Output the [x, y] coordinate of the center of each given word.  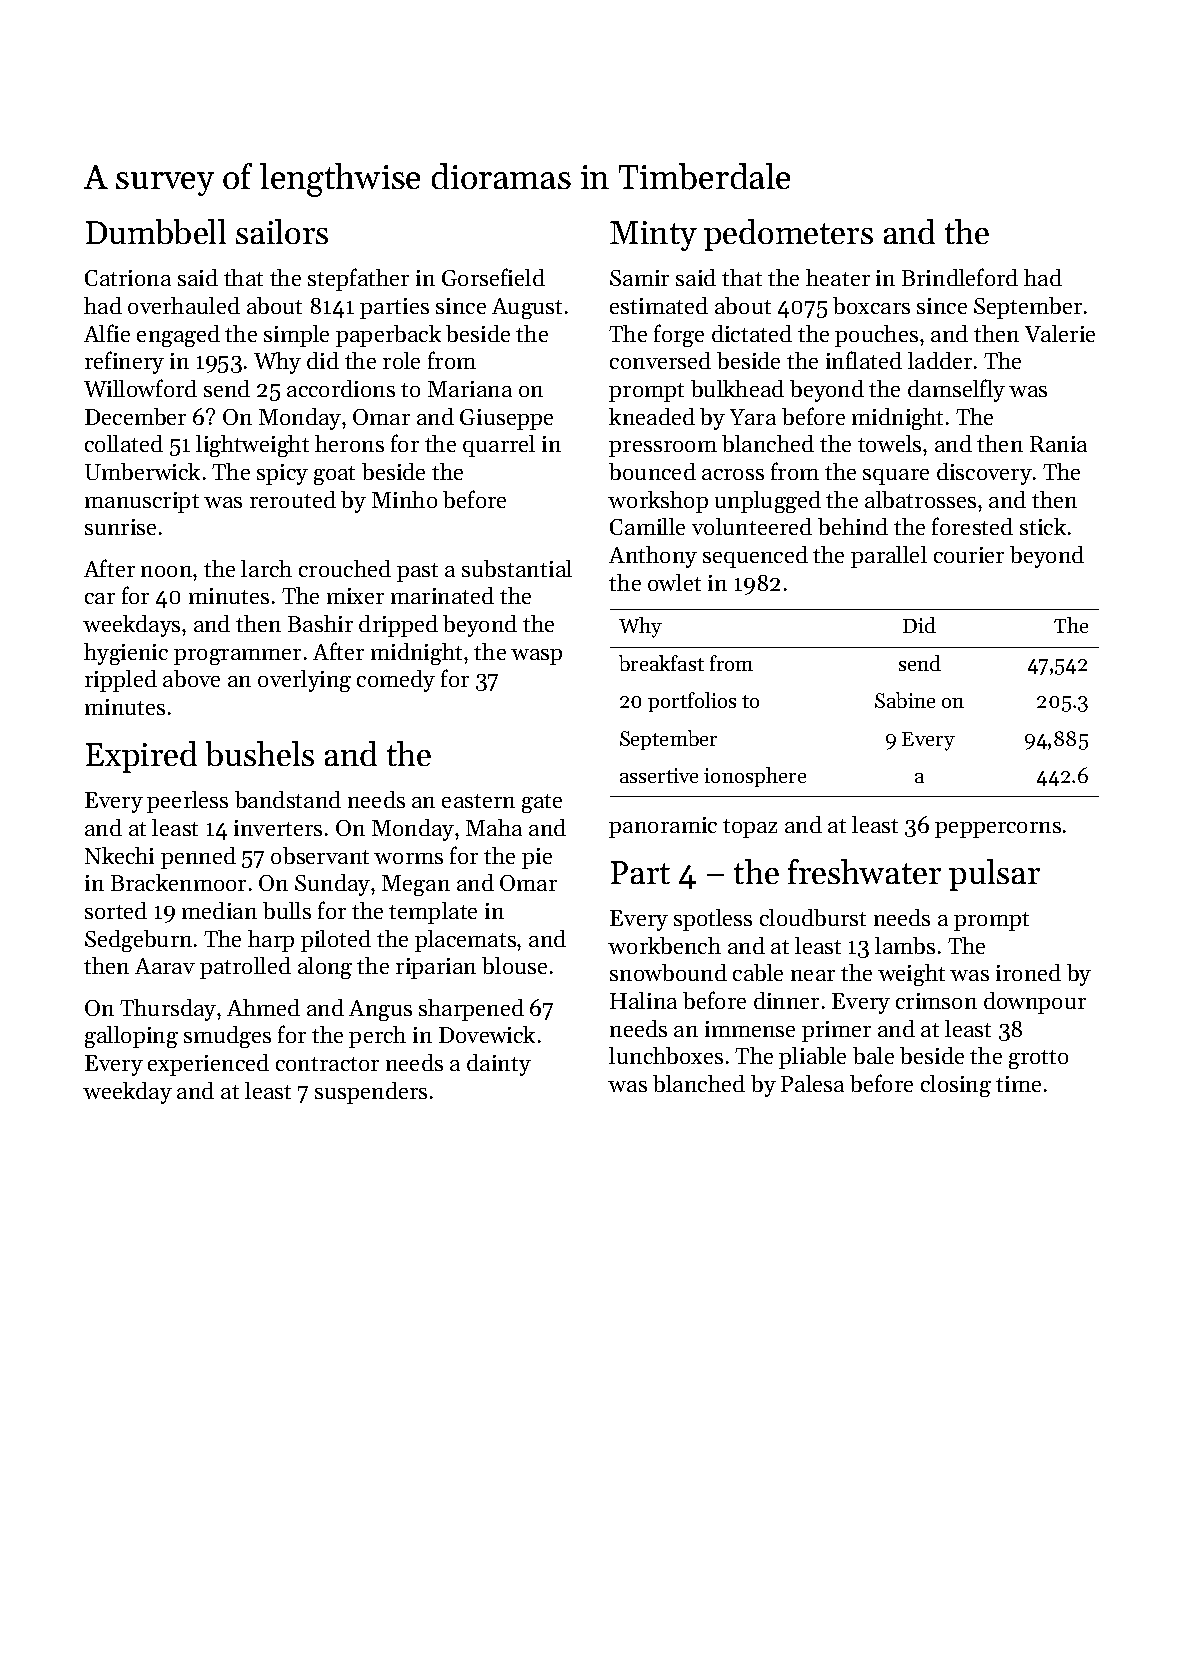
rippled [121, 681]
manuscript [142, 502]
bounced [652, 471]
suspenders [371, 1093]
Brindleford [960, 277]
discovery [984, 474]
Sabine [905, 700]
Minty [653, 236]
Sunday [332, 885]
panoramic [663, 827]
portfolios [692, 702]
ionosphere [755, 777]
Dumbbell [156, 231]
